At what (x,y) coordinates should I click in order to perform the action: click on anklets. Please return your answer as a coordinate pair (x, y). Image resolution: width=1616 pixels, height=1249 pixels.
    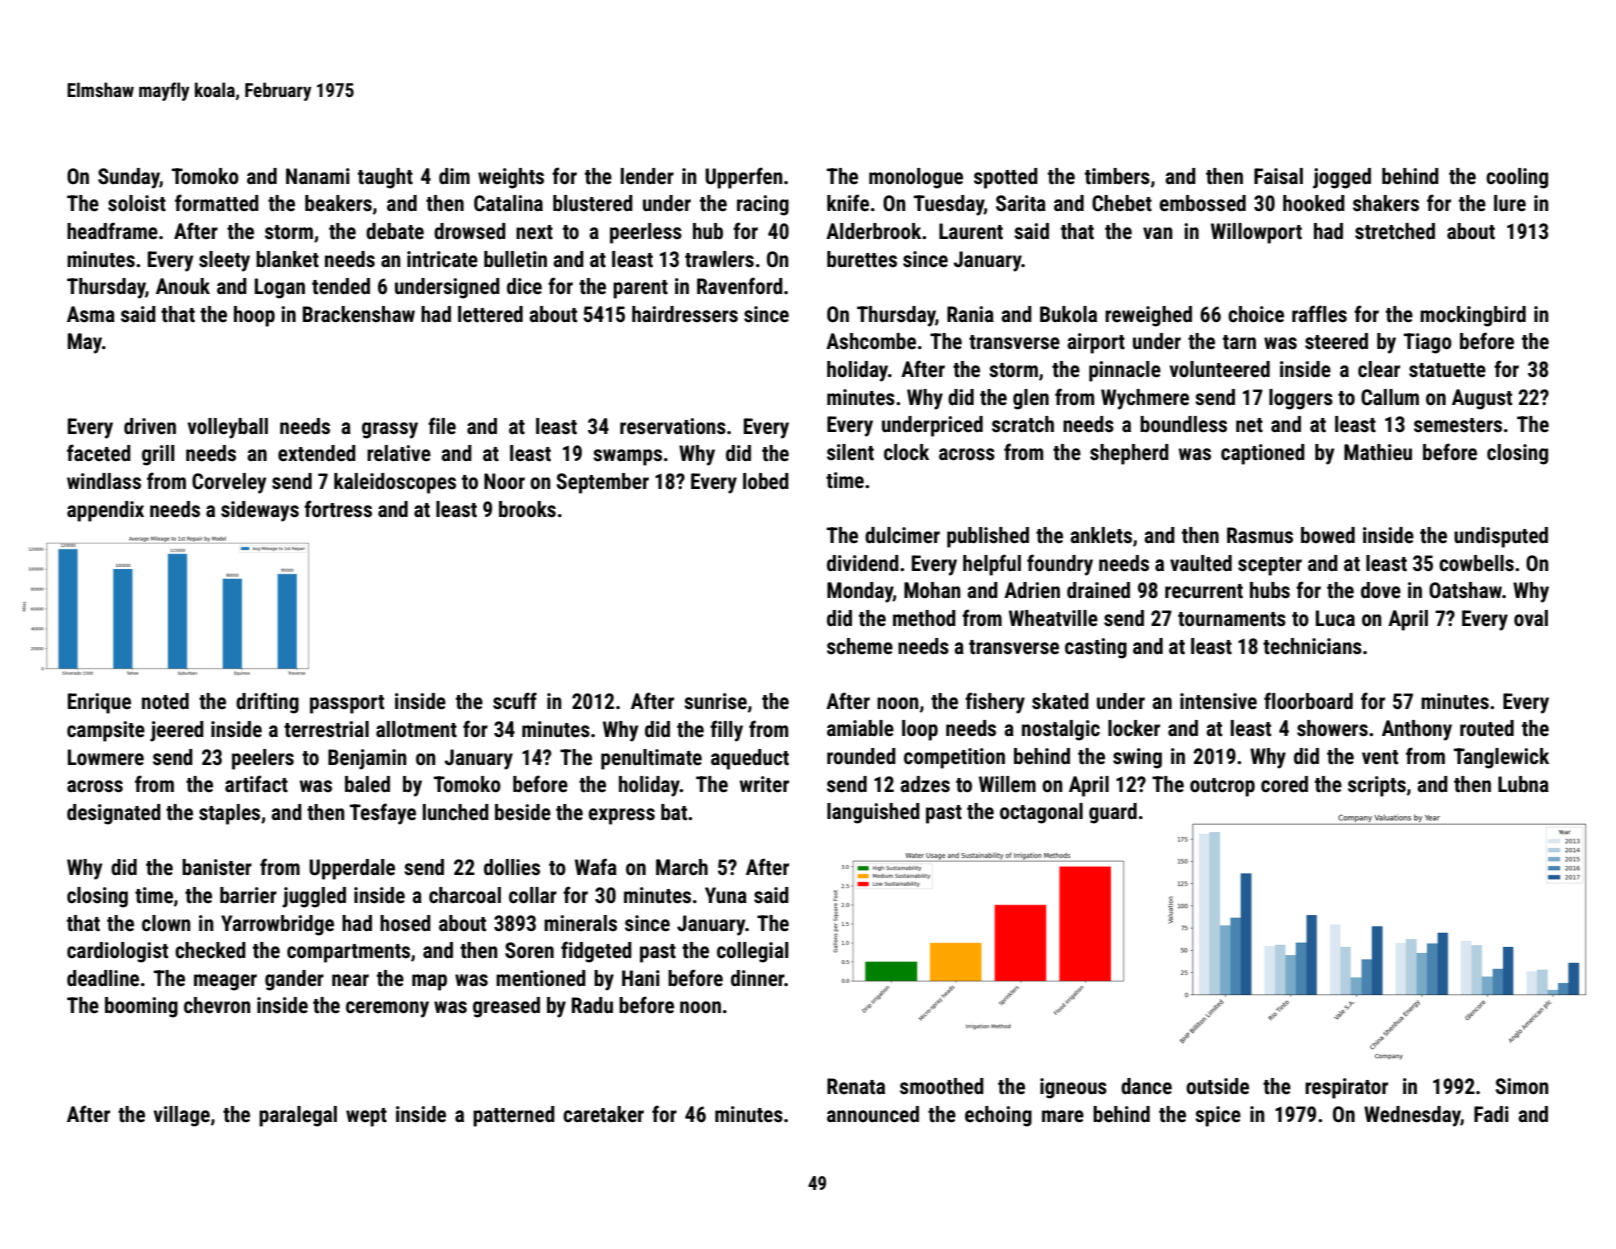
    Looking at the image, I should click on (1101, 535).
